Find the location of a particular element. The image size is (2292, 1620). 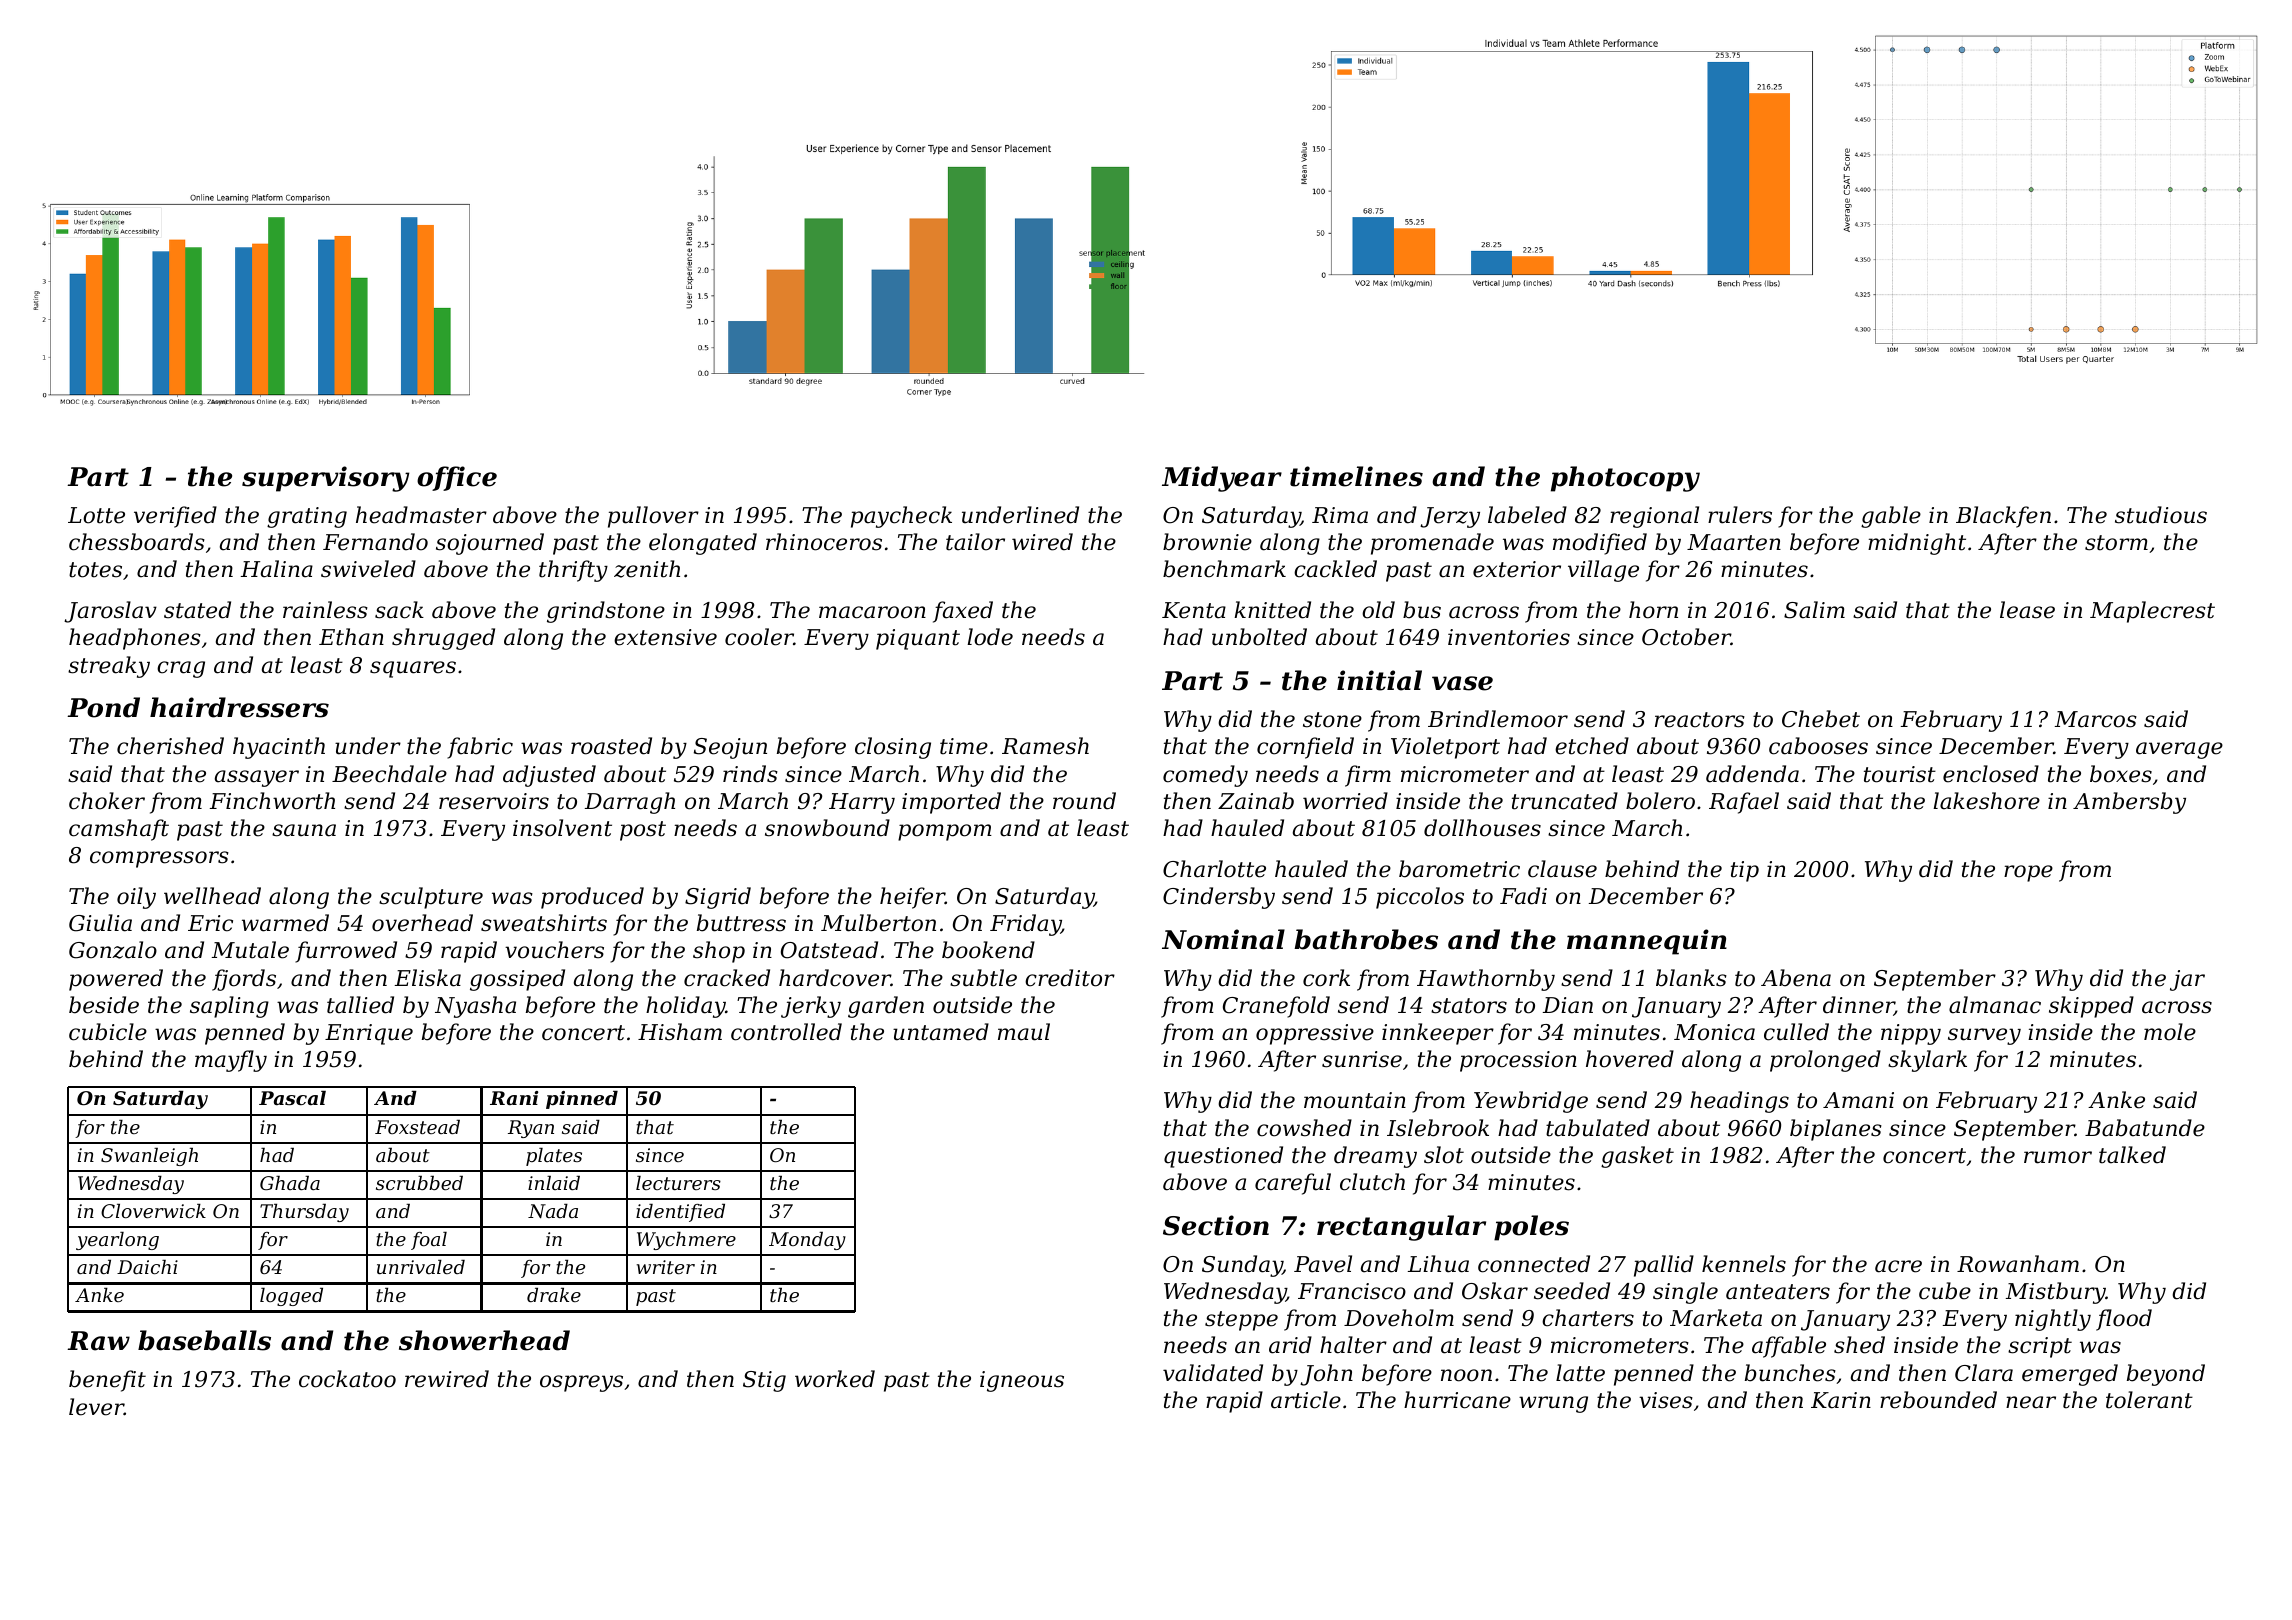

brownie is located at coordinates (1207, 542).
